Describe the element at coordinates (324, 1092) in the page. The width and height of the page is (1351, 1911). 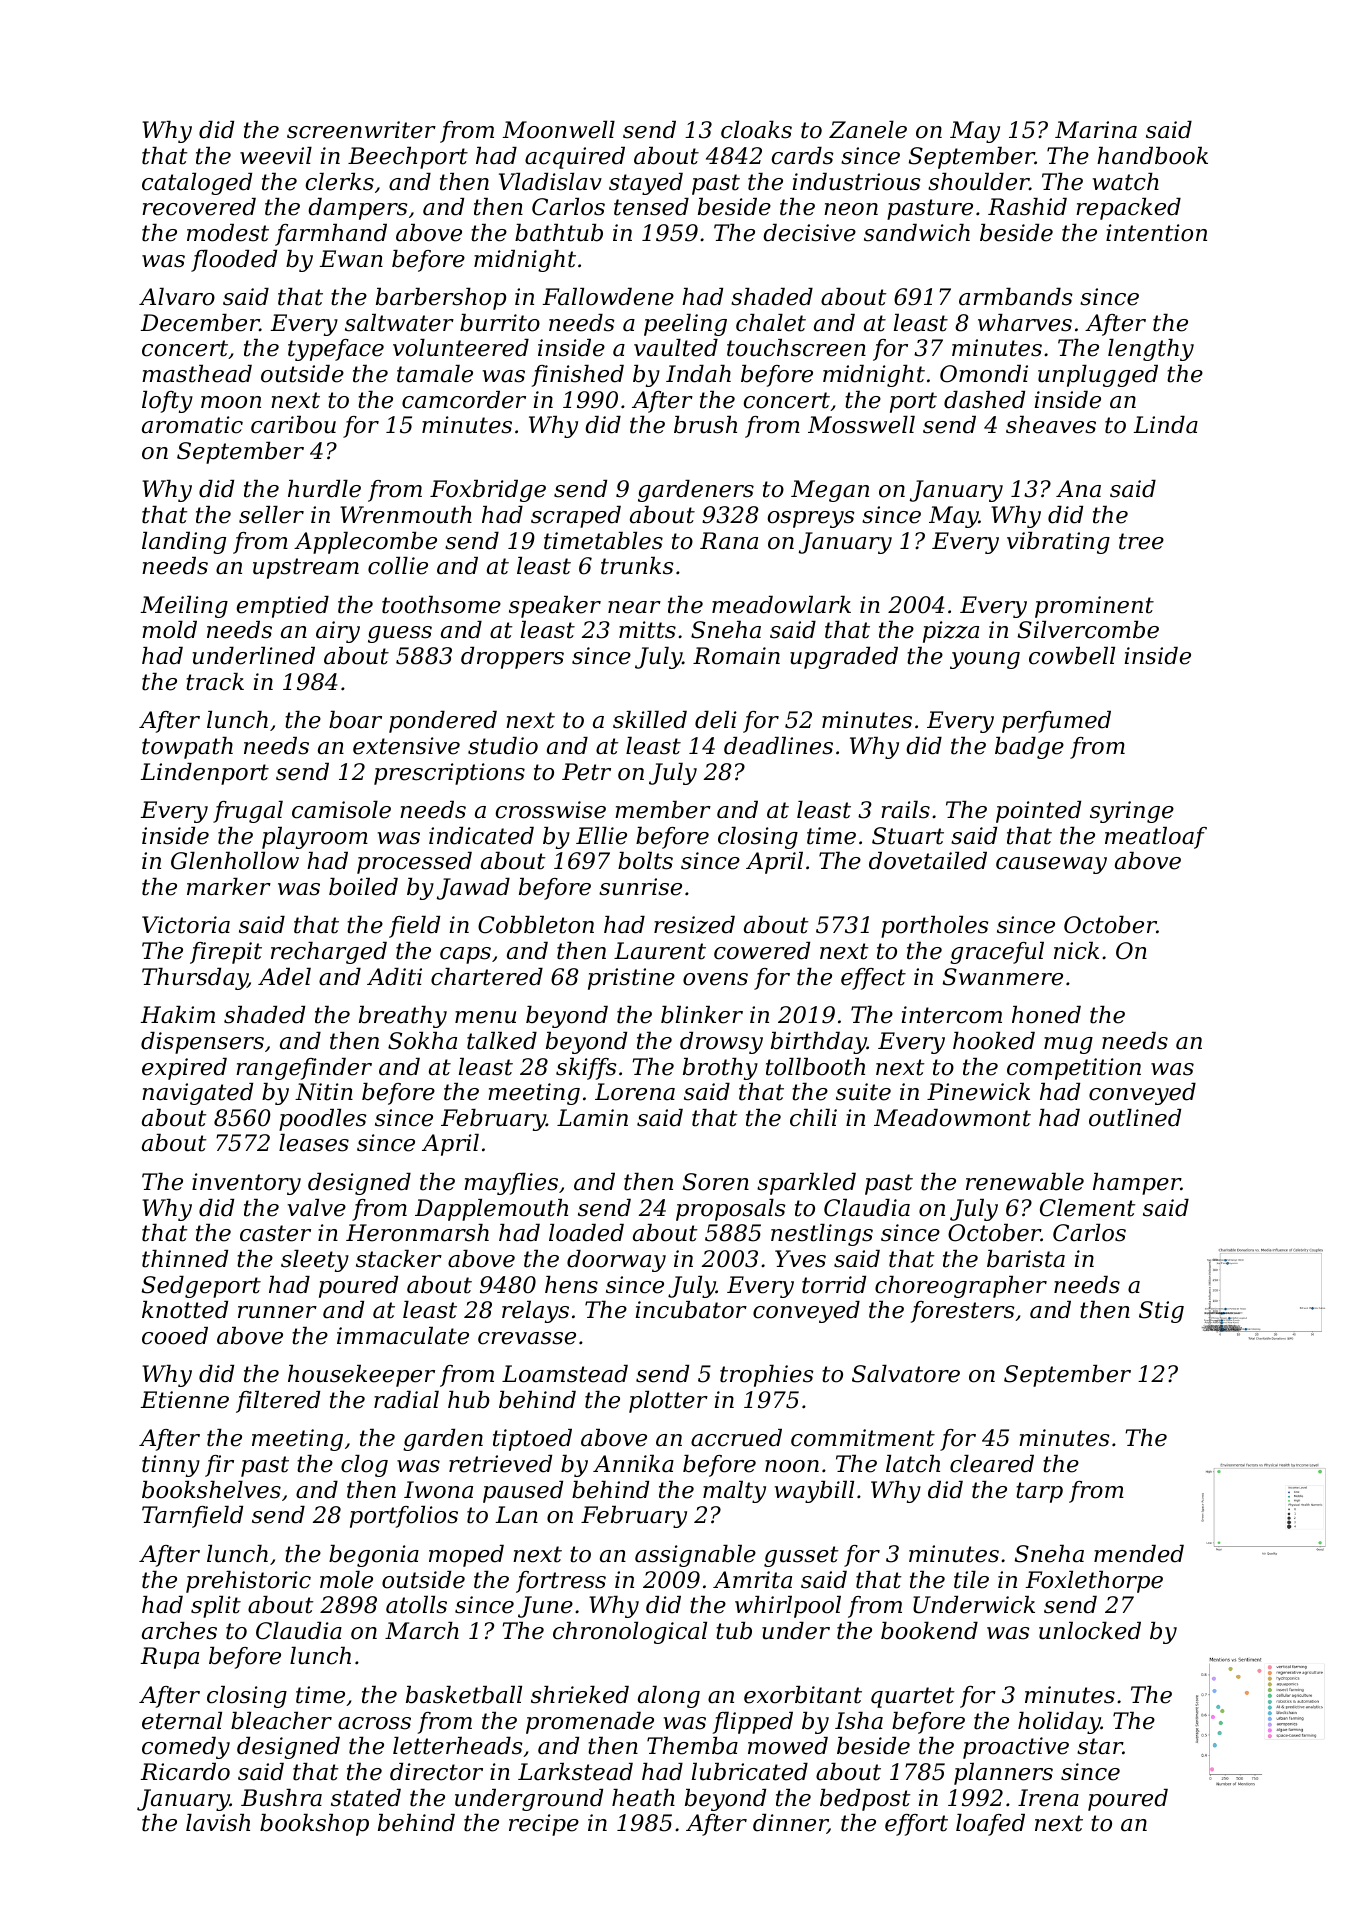
I see `Nitin` at that location.
